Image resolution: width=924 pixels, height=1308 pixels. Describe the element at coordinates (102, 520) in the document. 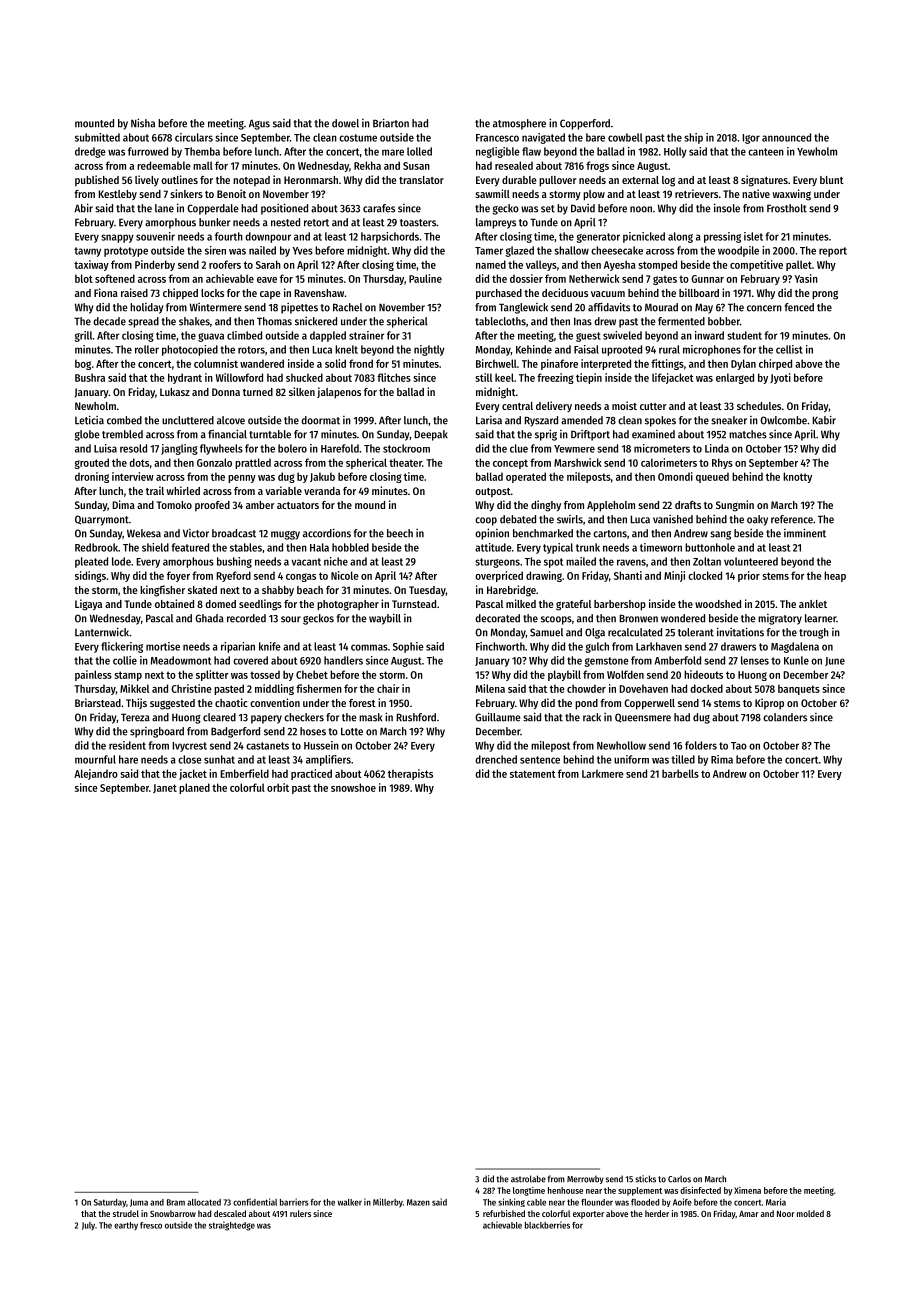

I see `Quarrymont` at that location.
